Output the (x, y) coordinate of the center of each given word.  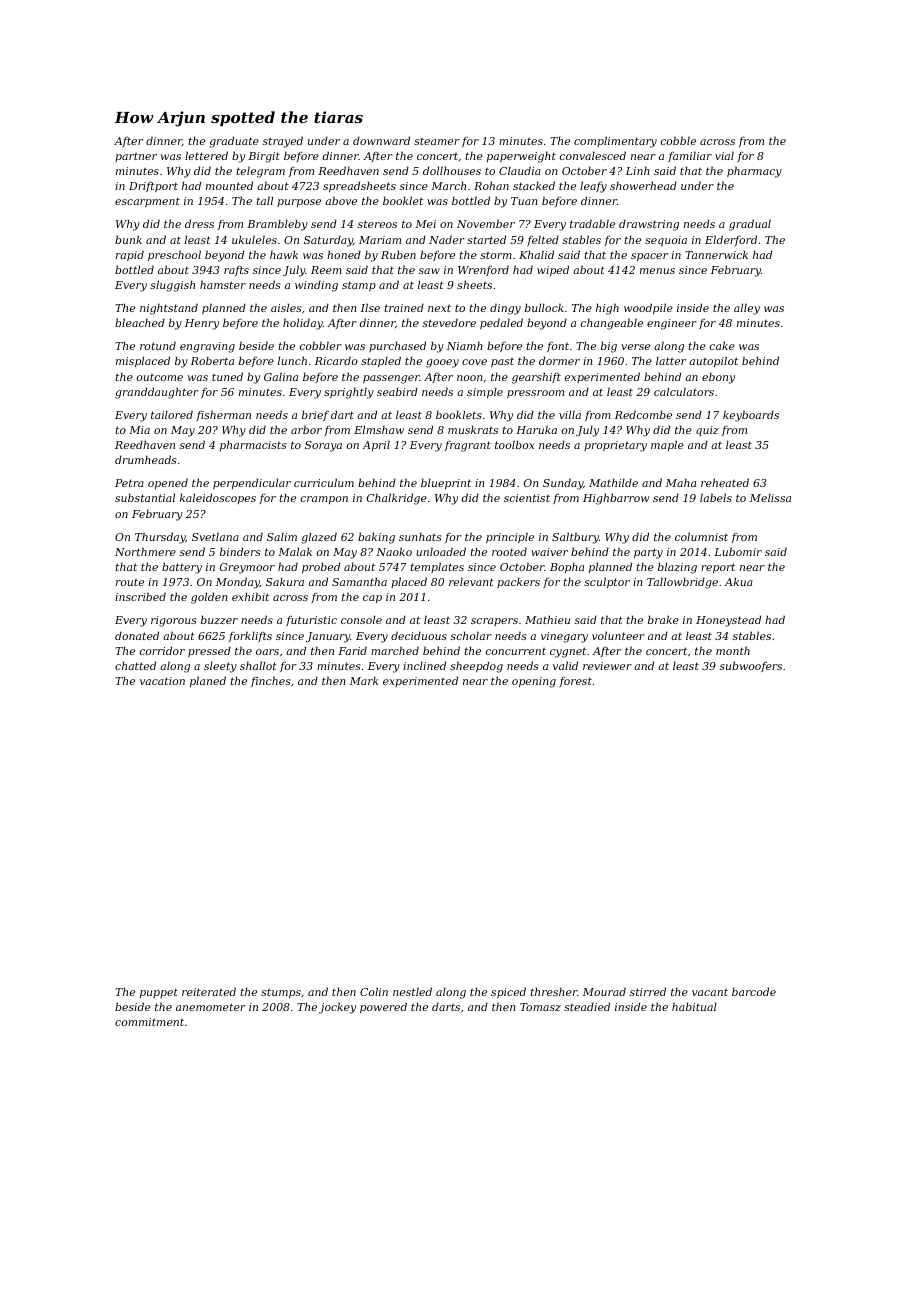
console (361, 619)
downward (381, 140)
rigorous (174, 621)
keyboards (751, 416)
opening (534, 682)
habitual (694, 1006)
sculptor (607, 582)
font (558, 347)
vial (724, 155)
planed (208, 681)
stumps (281, 993)
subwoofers (751, 666)
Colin (374, 991)
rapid (130, 255)
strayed (283, 142)
